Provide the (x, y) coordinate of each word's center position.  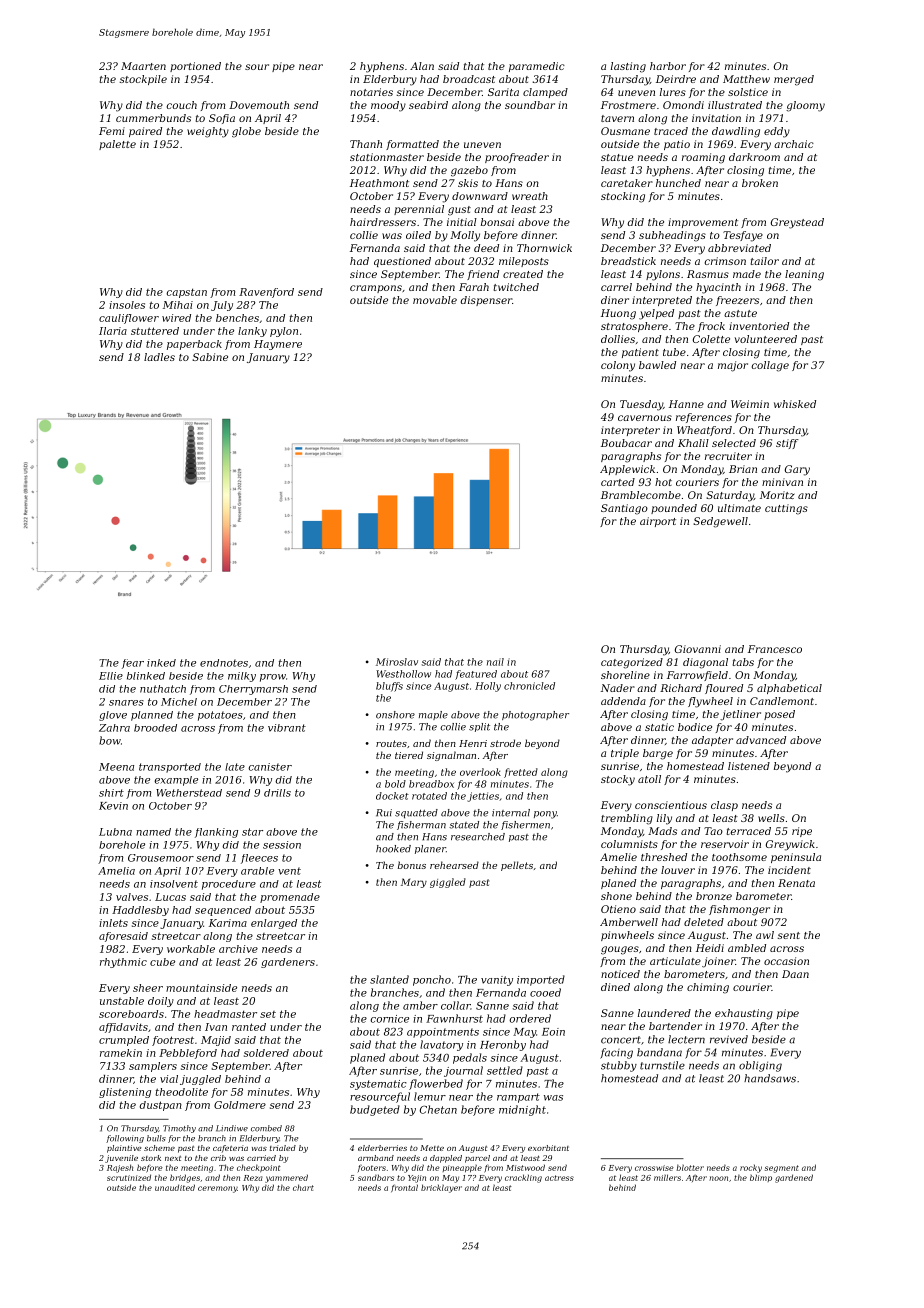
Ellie (111, 676)
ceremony (217, 1189)
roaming (703, 158)
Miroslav (397, 662)
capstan (186, 293)
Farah (474, 287)
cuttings (786, 509)
